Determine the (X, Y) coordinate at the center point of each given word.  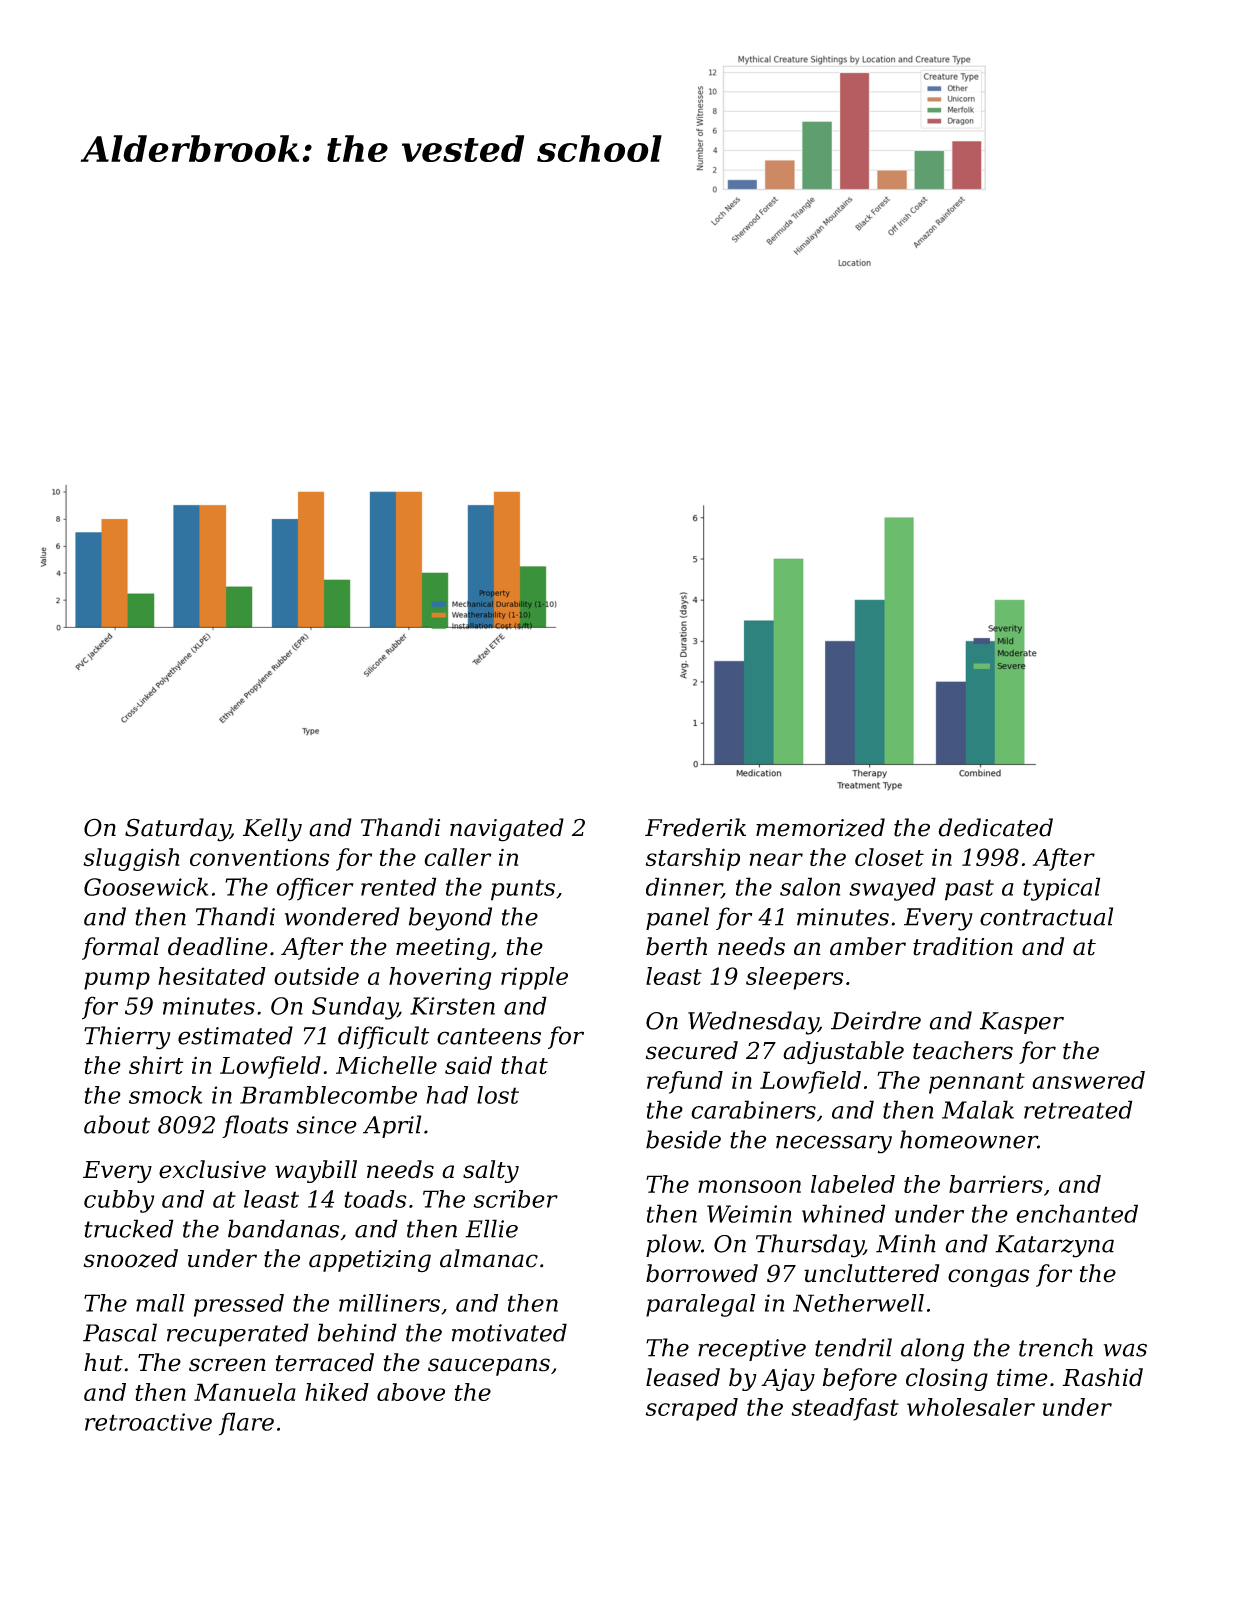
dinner (684, 887)
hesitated (212, 976)
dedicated (995, 827)
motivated (509, 1332)
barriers (996, 1184)
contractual (1046, 916)
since (327, 1125)
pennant (977, 1083)
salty (491, 1171)
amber (868, 946)
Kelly (272, 830)
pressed (239, 1305)
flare (246, 1424)
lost (498, 1095)
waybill (316, 1171)
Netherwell (858, 1303)
